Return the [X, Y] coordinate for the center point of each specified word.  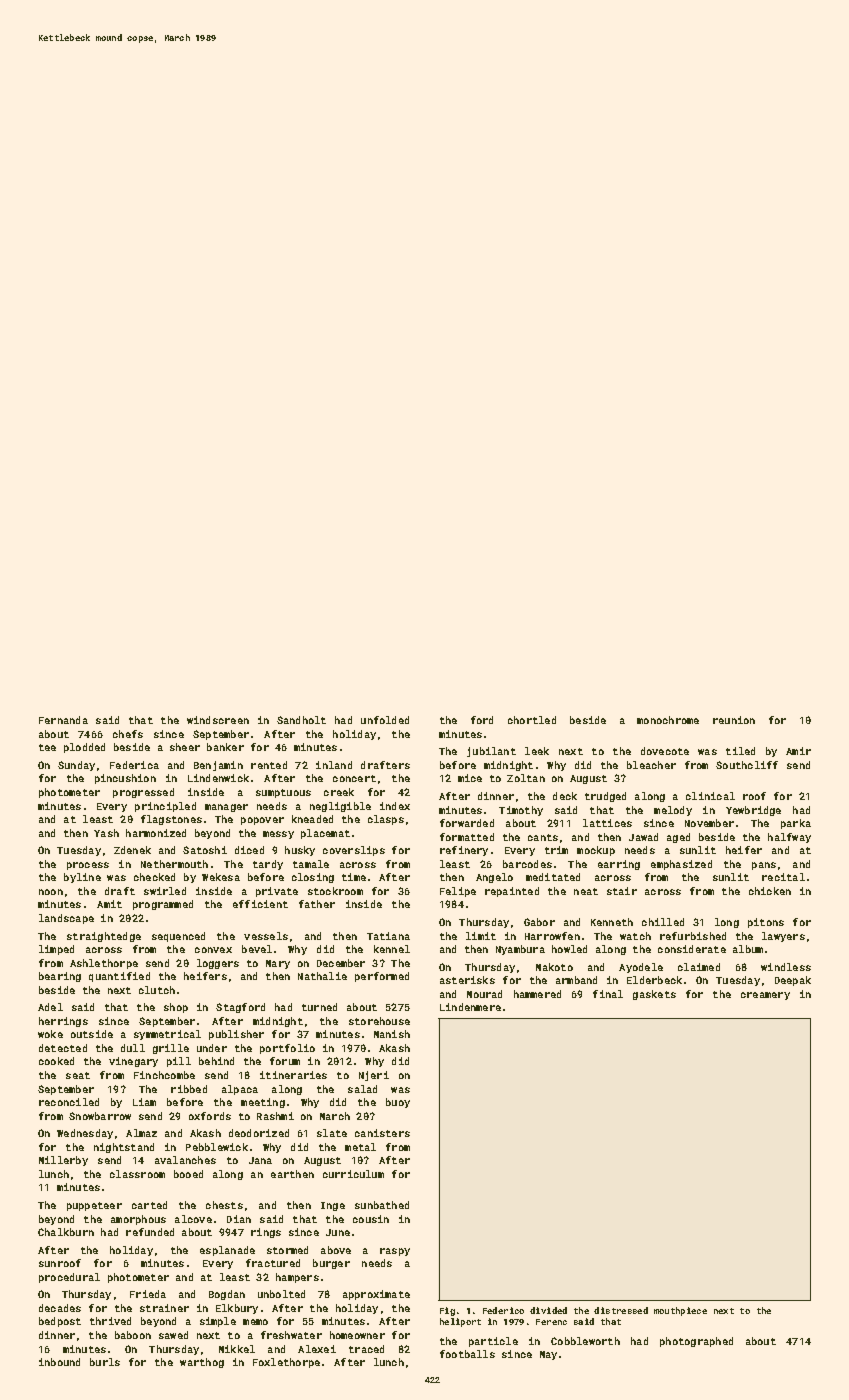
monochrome [668, 720]
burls [105, 1362]
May [548, 1355]
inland [334, 765]
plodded [84, 748]
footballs [467, 1354]
